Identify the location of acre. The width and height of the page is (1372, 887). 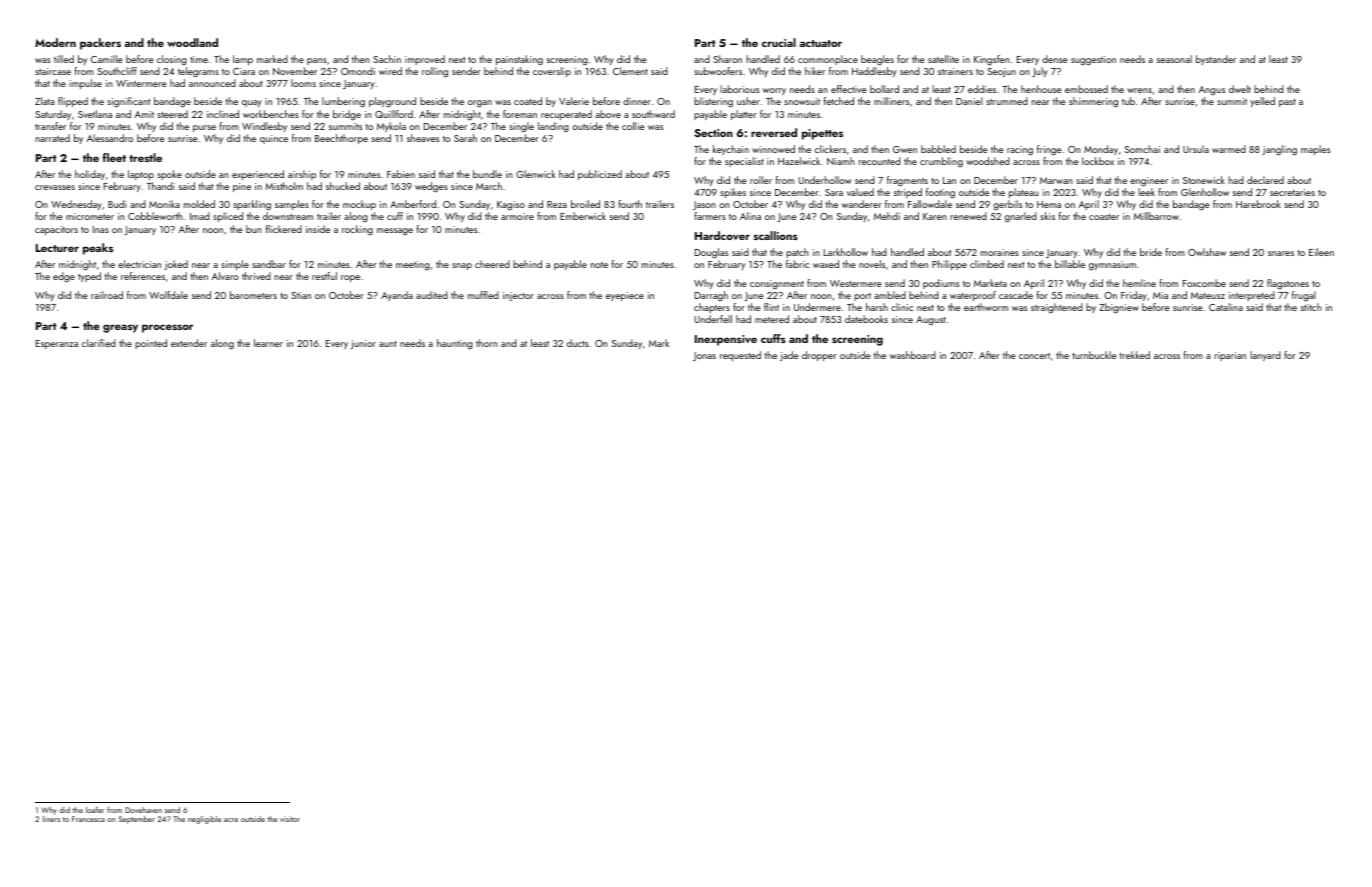
(231, 820).
